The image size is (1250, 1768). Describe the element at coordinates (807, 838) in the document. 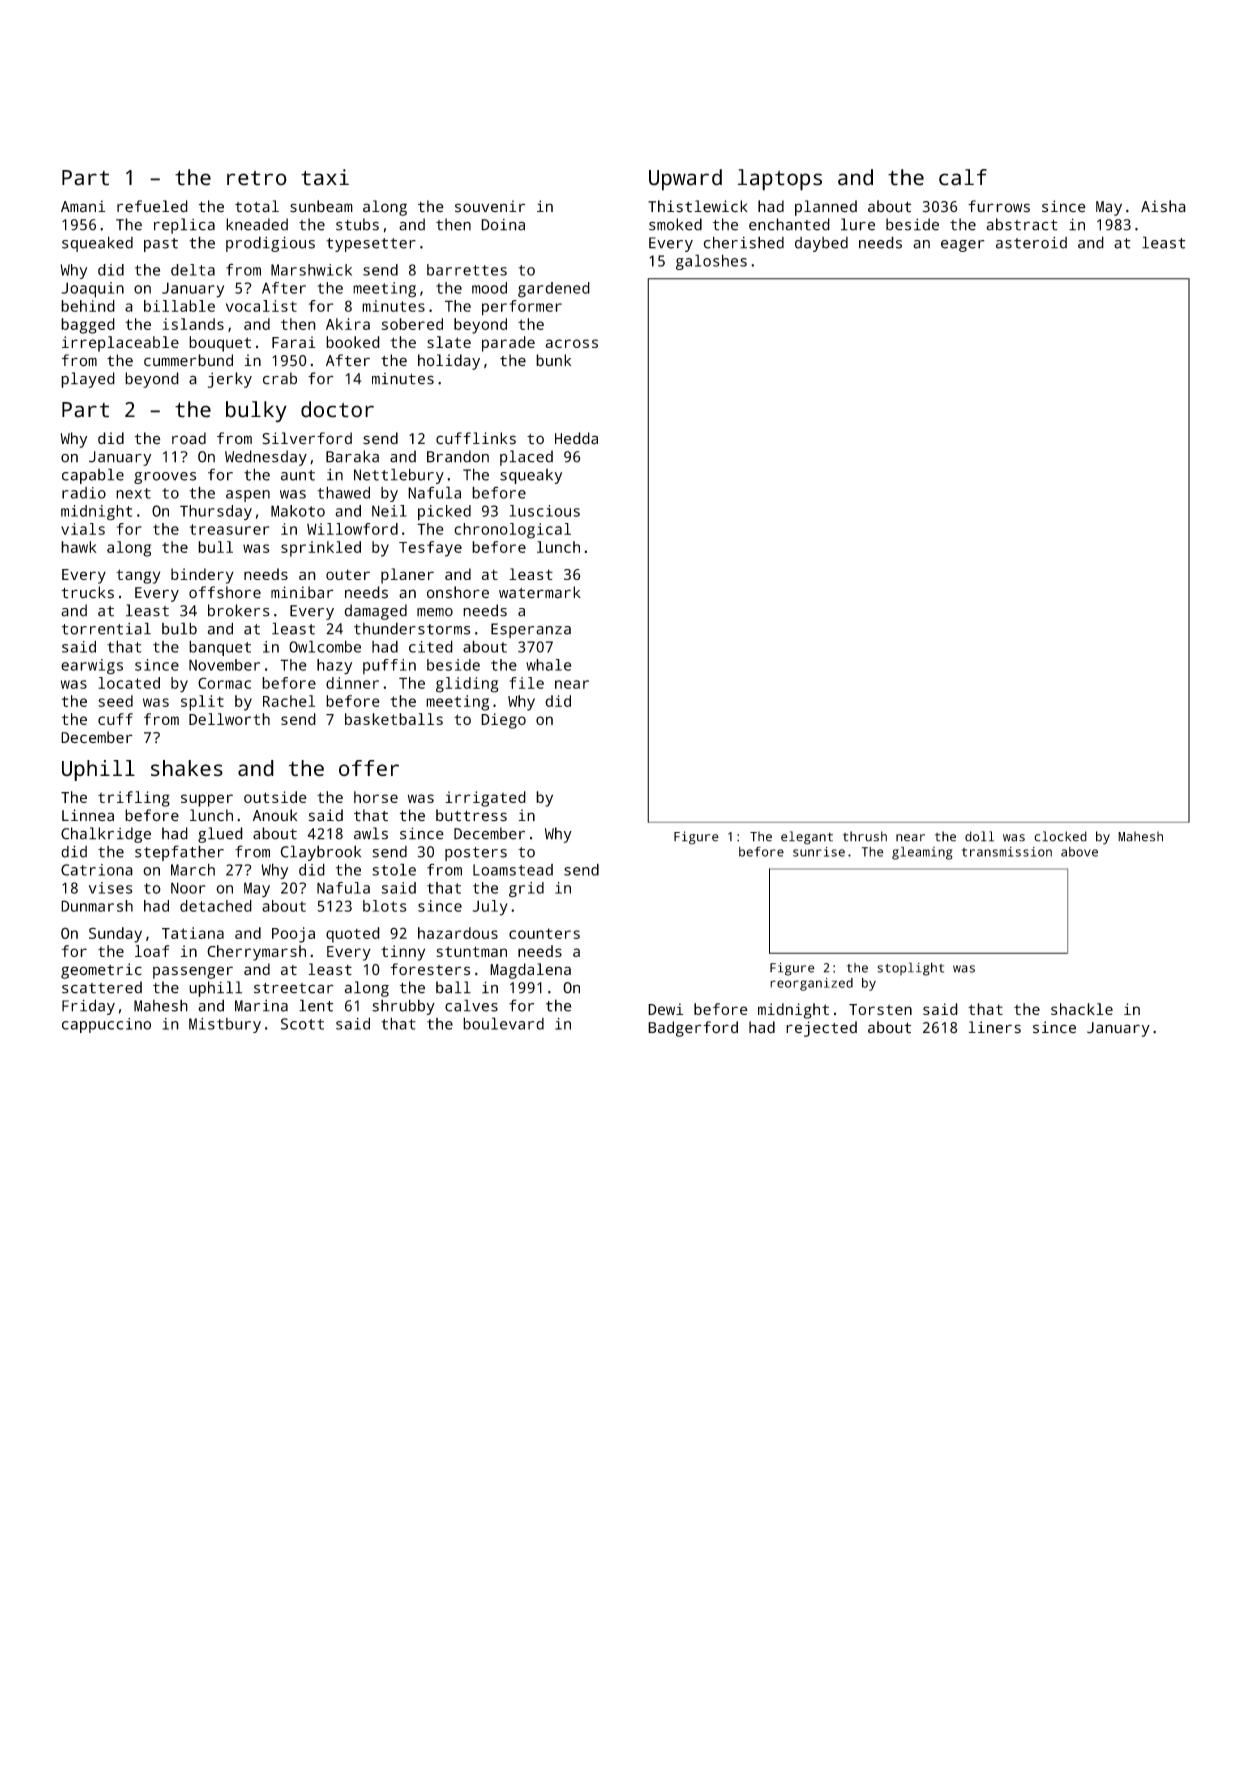

I see `elegant` at that location.
